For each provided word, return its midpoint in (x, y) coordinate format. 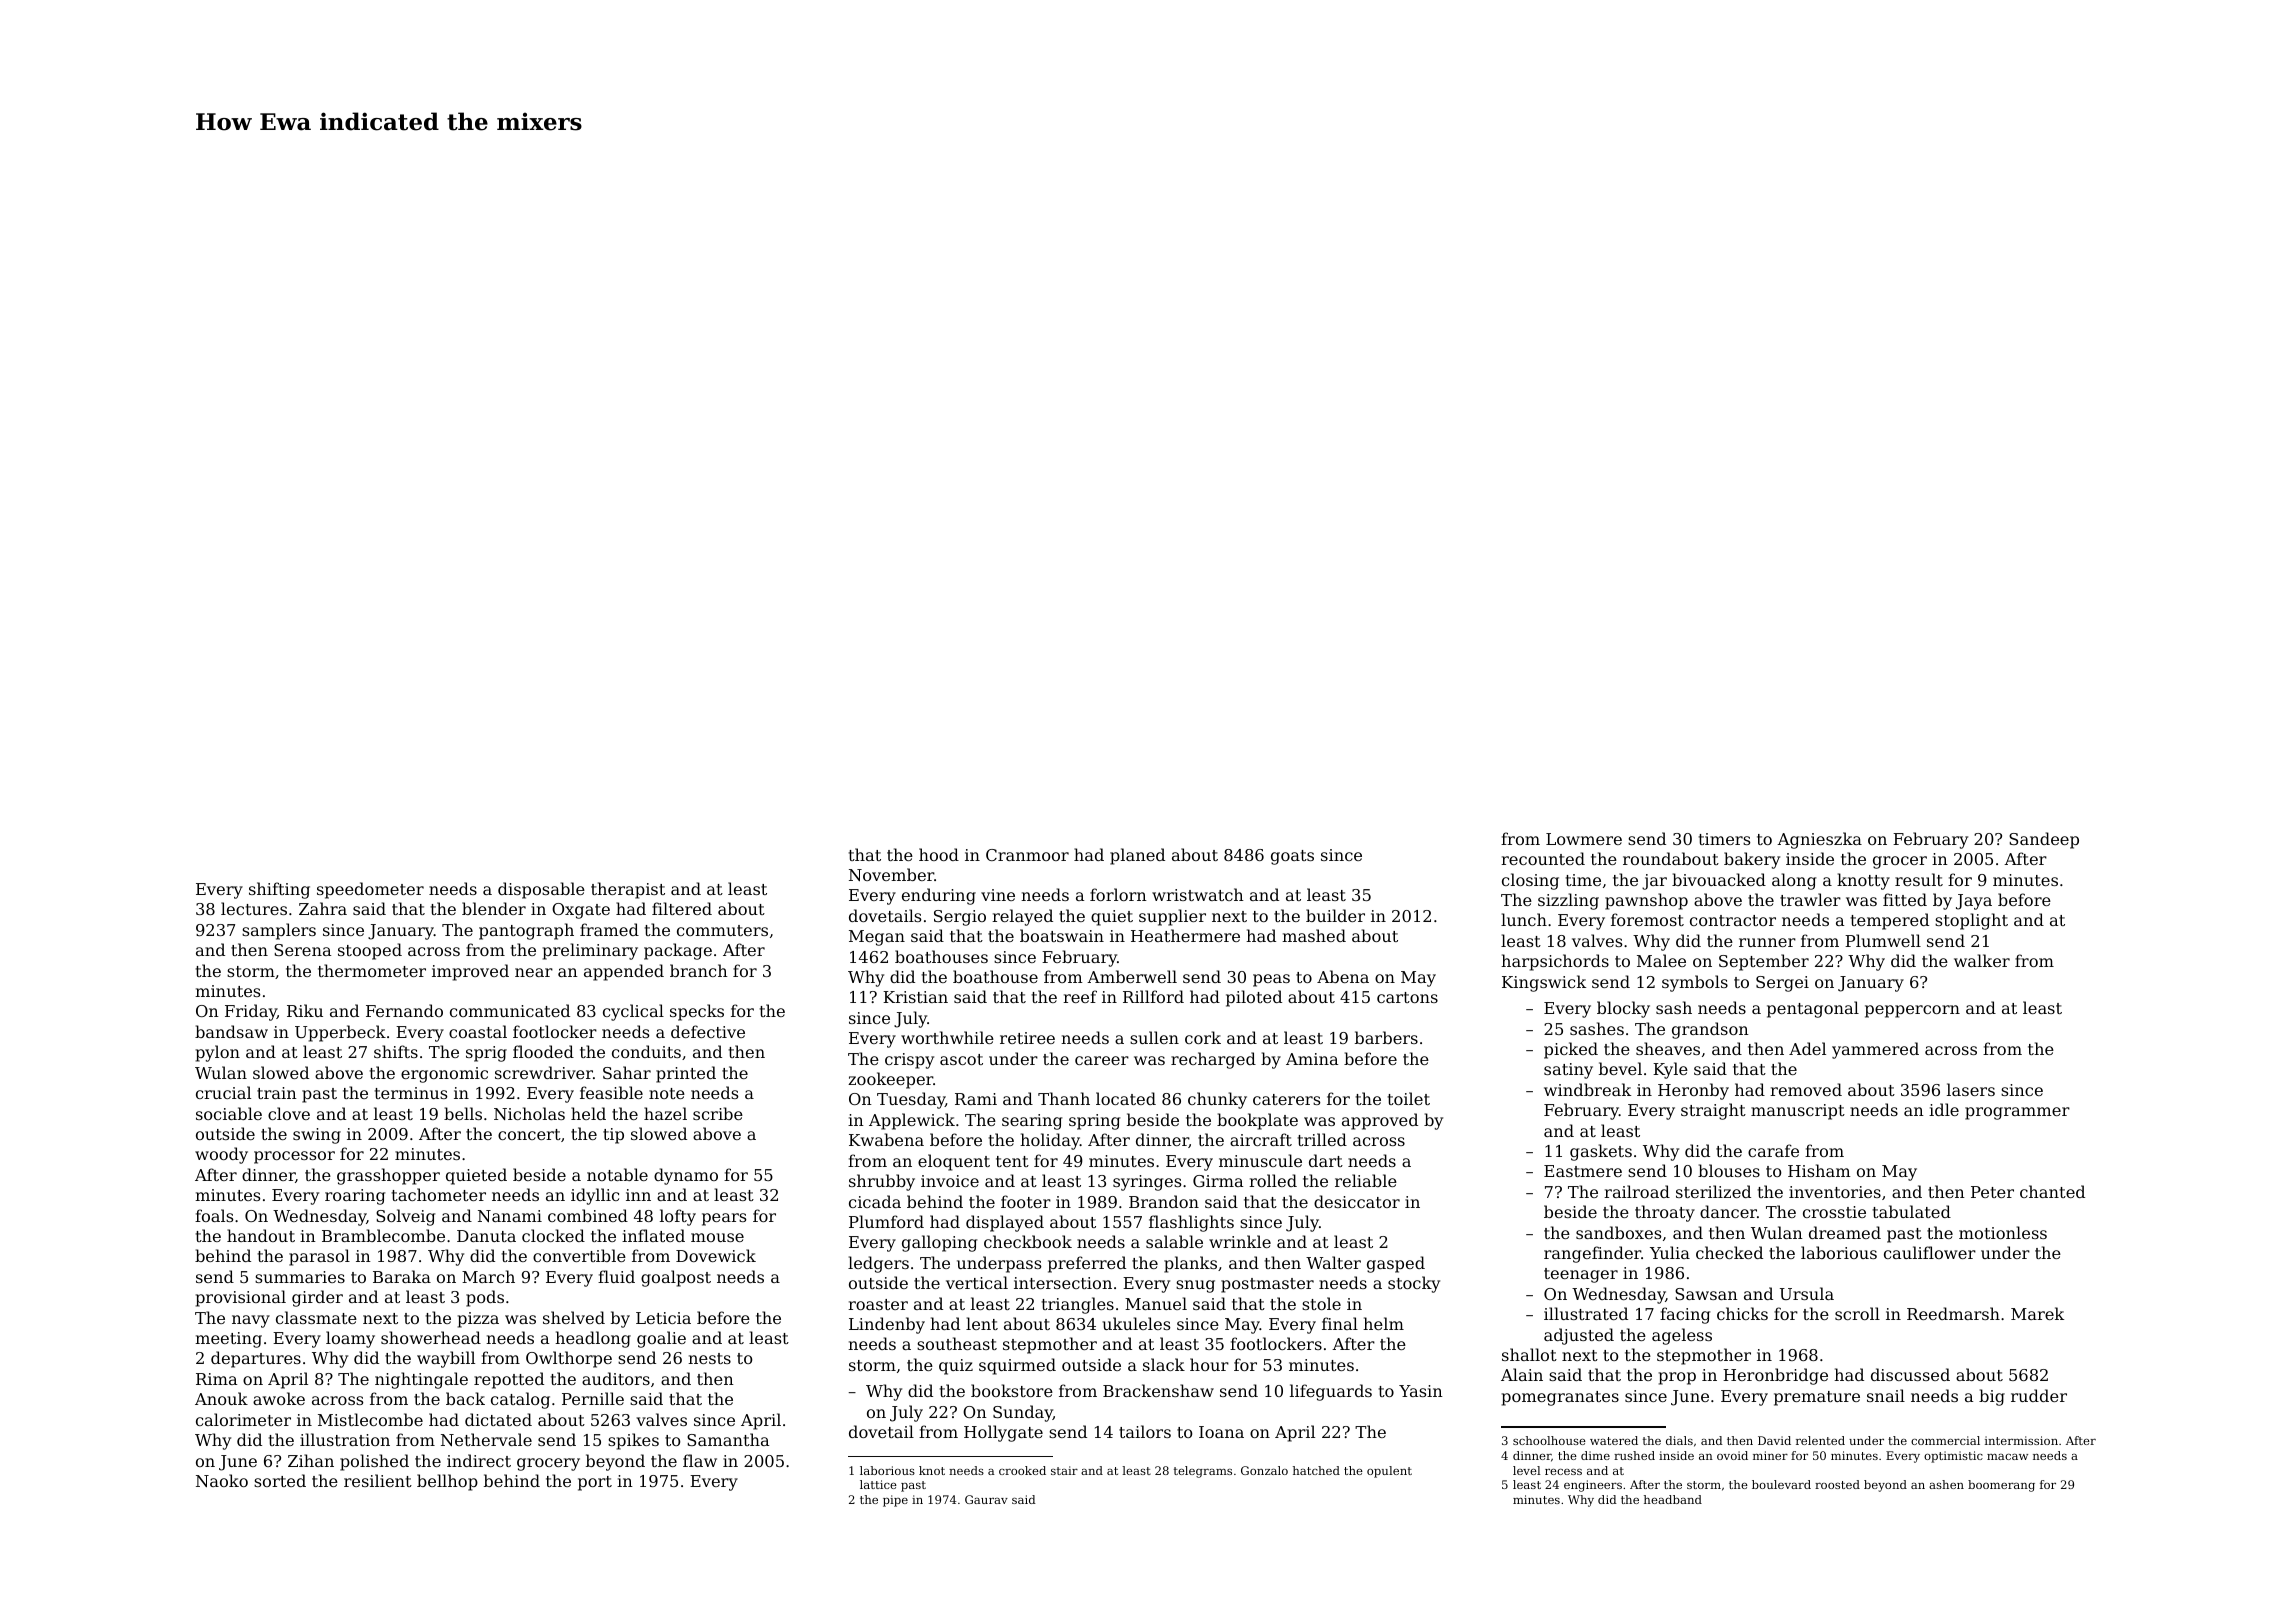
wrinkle (1240, 1241)
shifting (279, 890)
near (534, 972)
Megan (877, 938)
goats (1292, 857)
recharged (1213, 1060)
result (1919, 879)
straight (1713, 1111)
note (667, 1093)
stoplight (1971, 921)
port (595, 1483)
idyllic (595, 1196)
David (1774, 1440)
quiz (956, 1367)
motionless (2003, 1232)
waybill (446, 1359)
